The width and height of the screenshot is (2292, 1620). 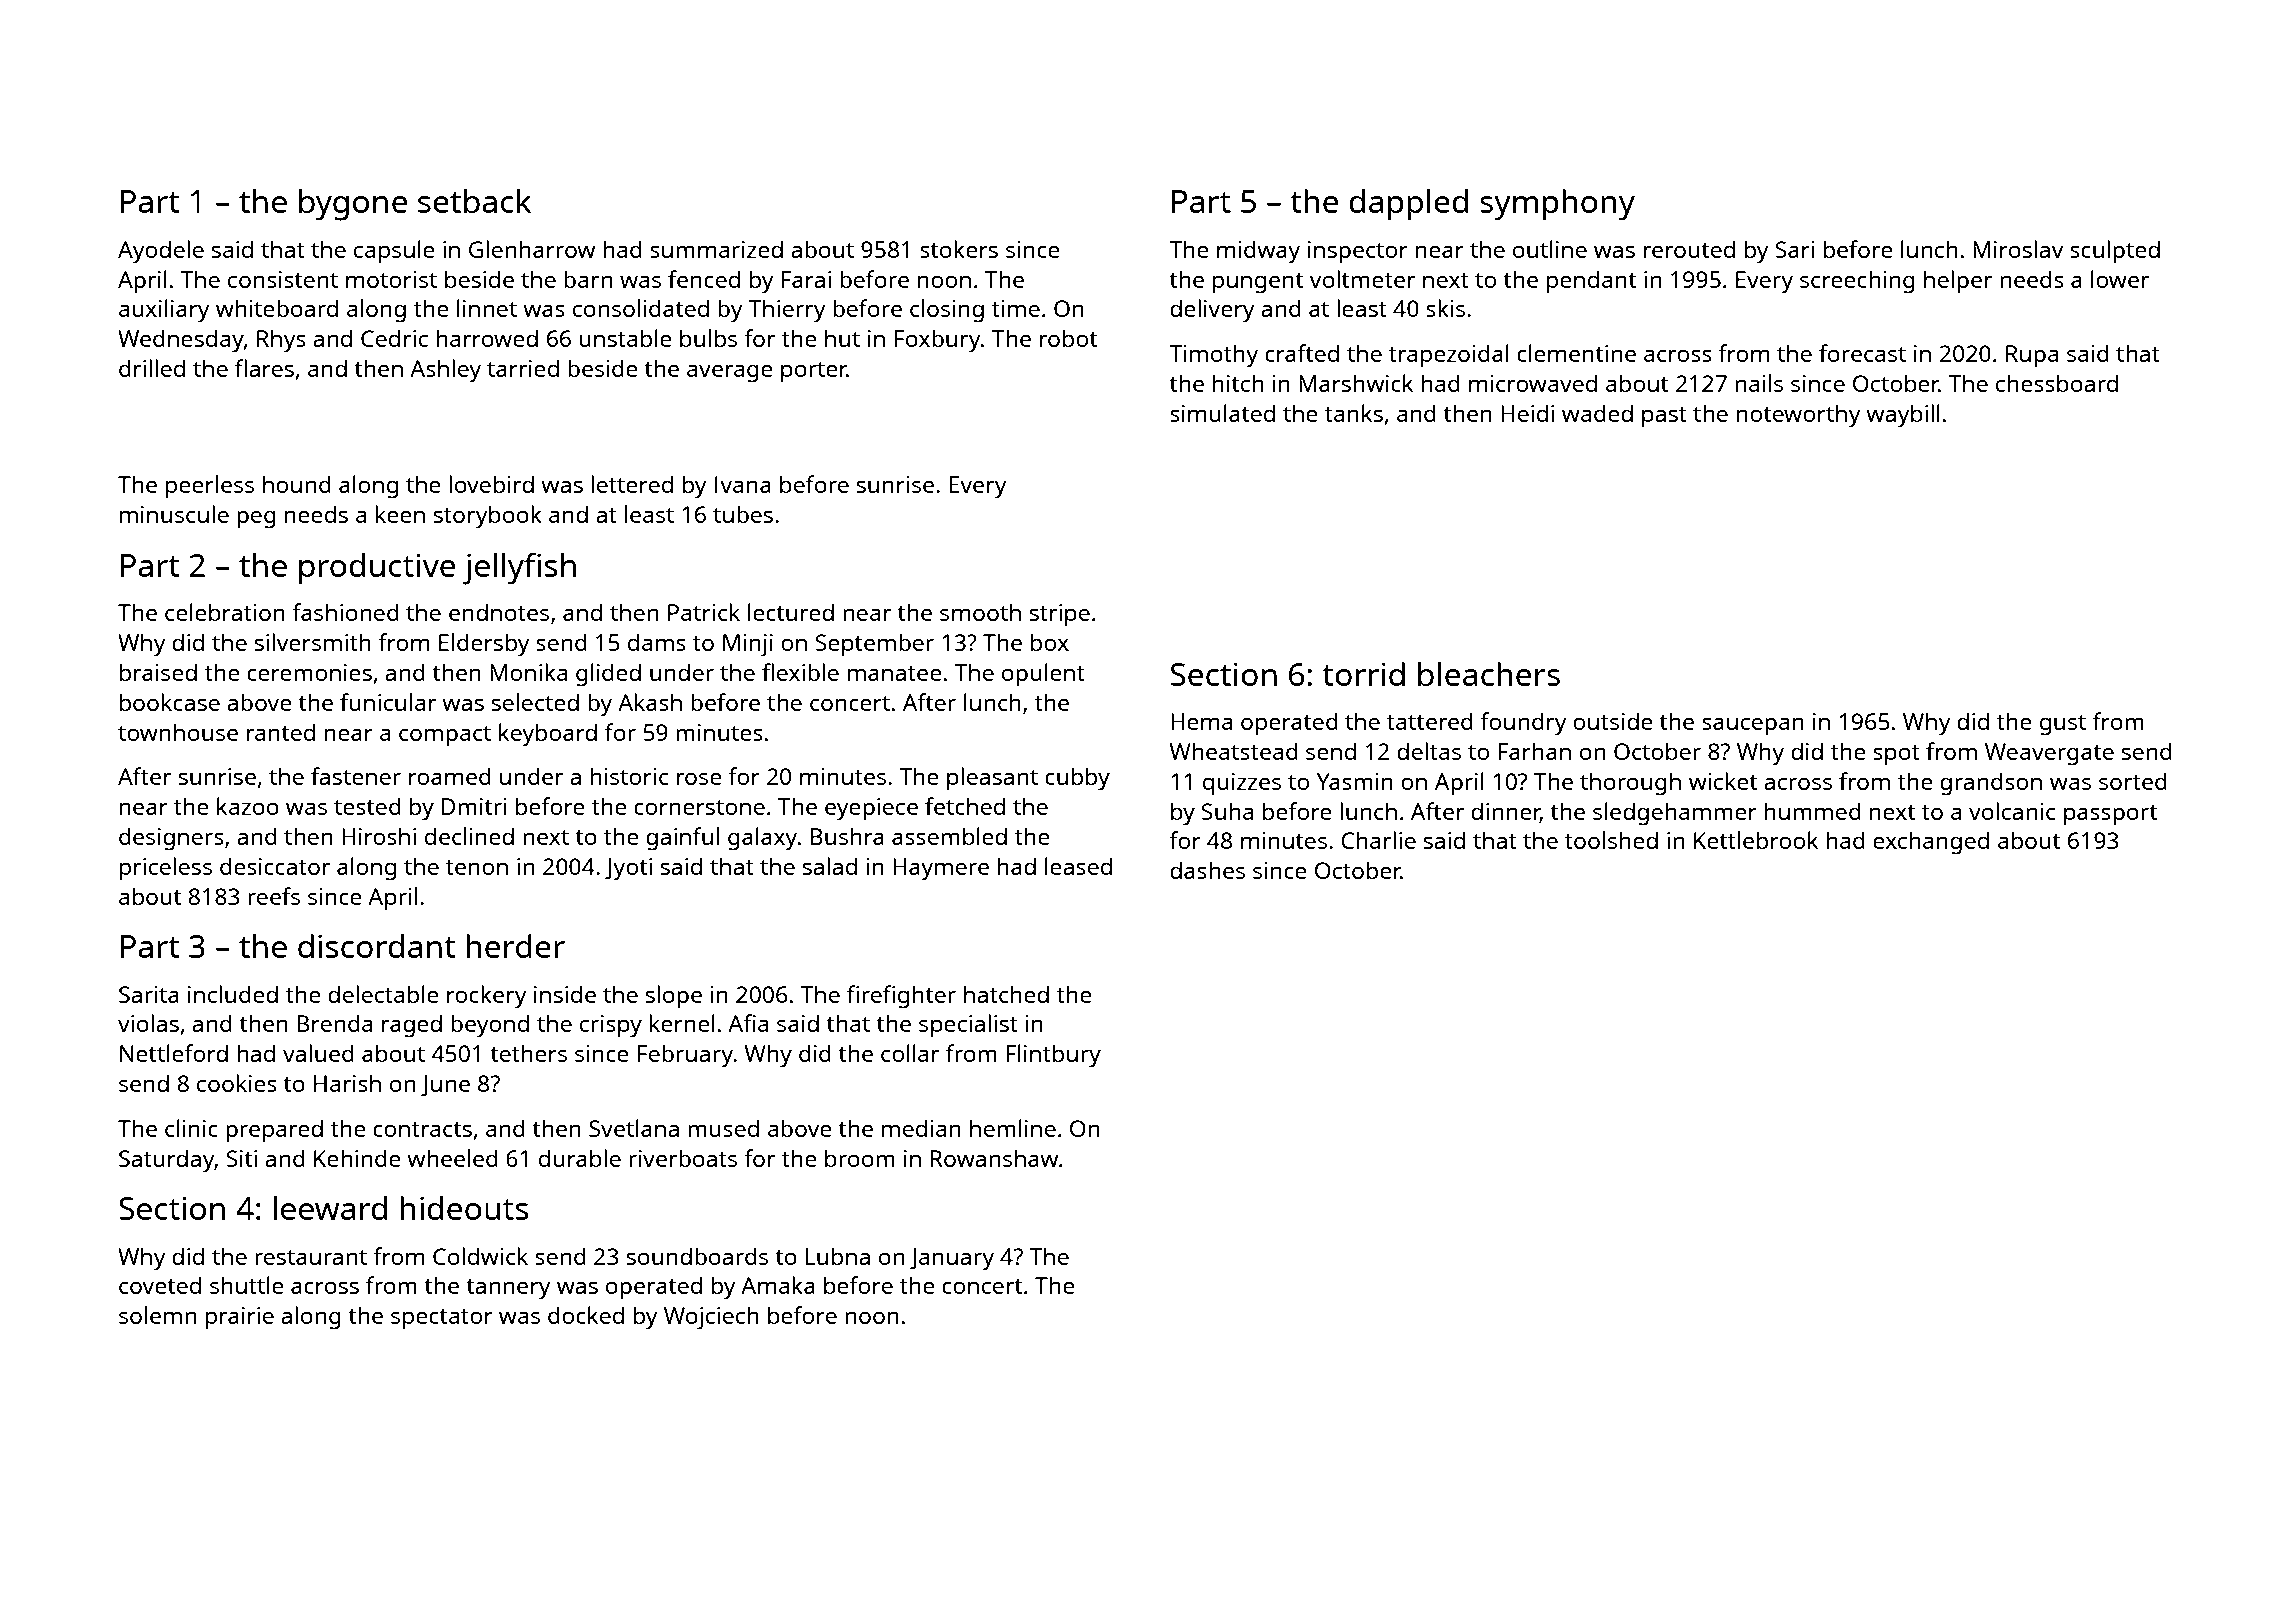 What do you see at coordinates (508, 1289) in the screenshot?
I see `tannery` at bounding box center [508, 1289].
